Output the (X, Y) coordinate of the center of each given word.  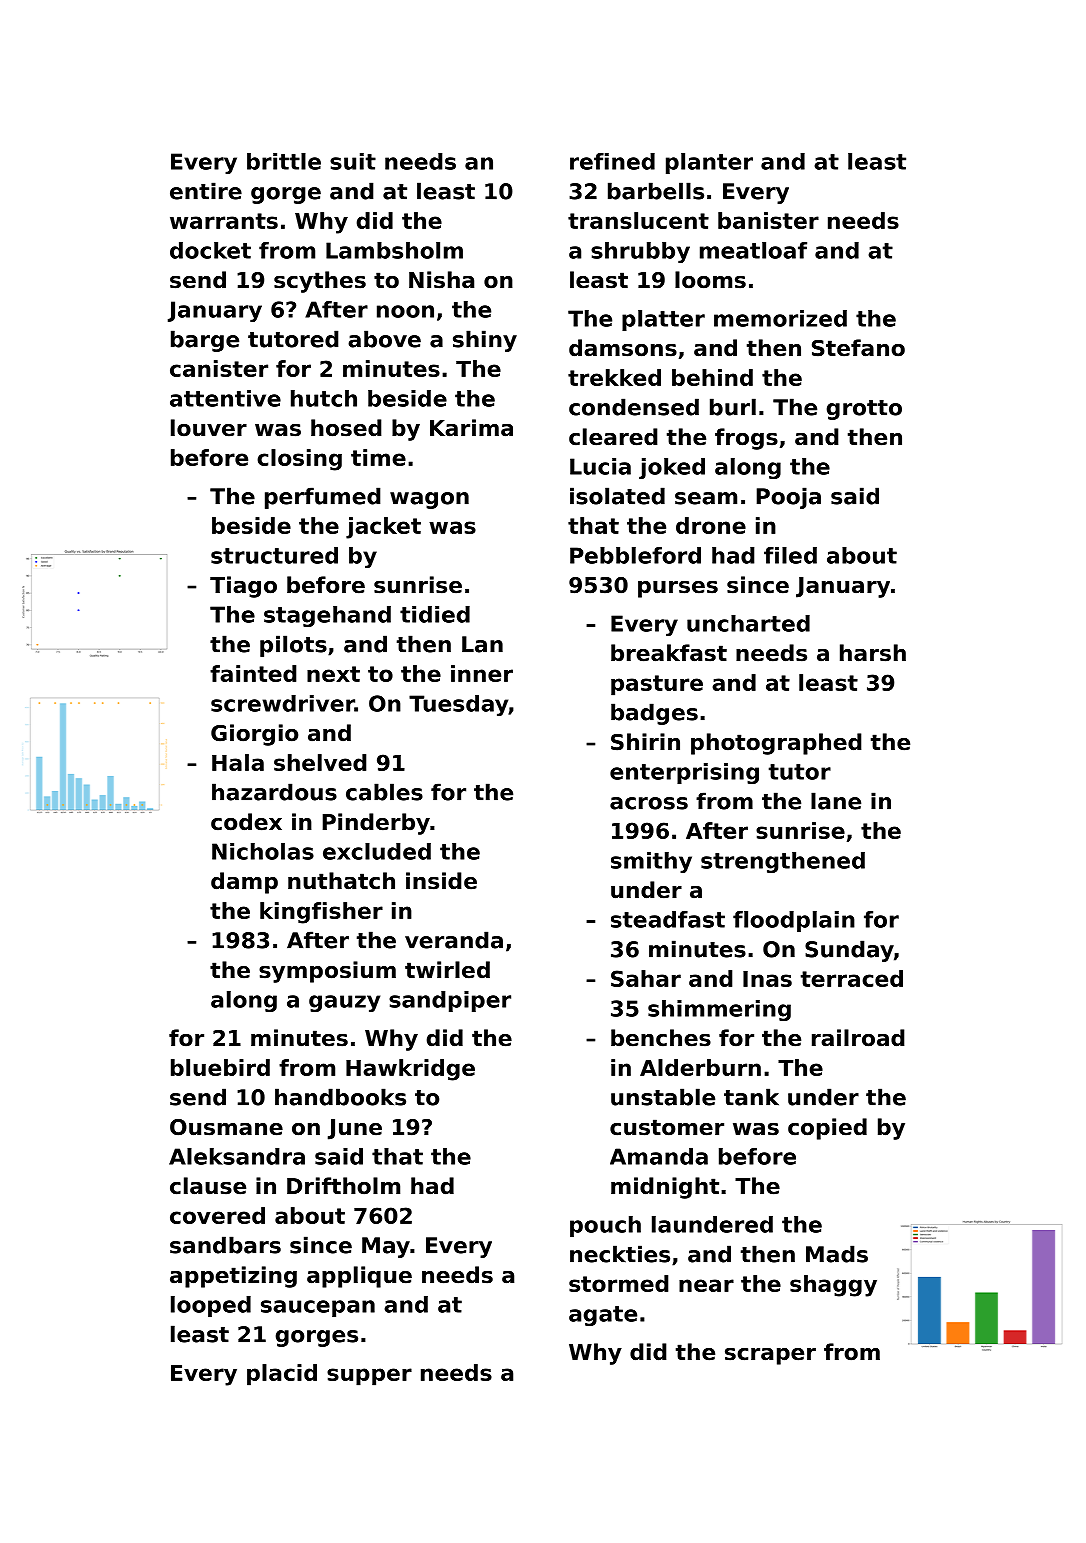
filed (790, 555)
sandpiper (450, 1001)
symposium (327, 972)
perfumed (323, 498)
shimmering (719, 1010)
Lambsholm (394, 250)
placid (282, 1375)
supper (369, 1377)
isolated (617, 496)
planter (709, 163)
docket (210, 250)
